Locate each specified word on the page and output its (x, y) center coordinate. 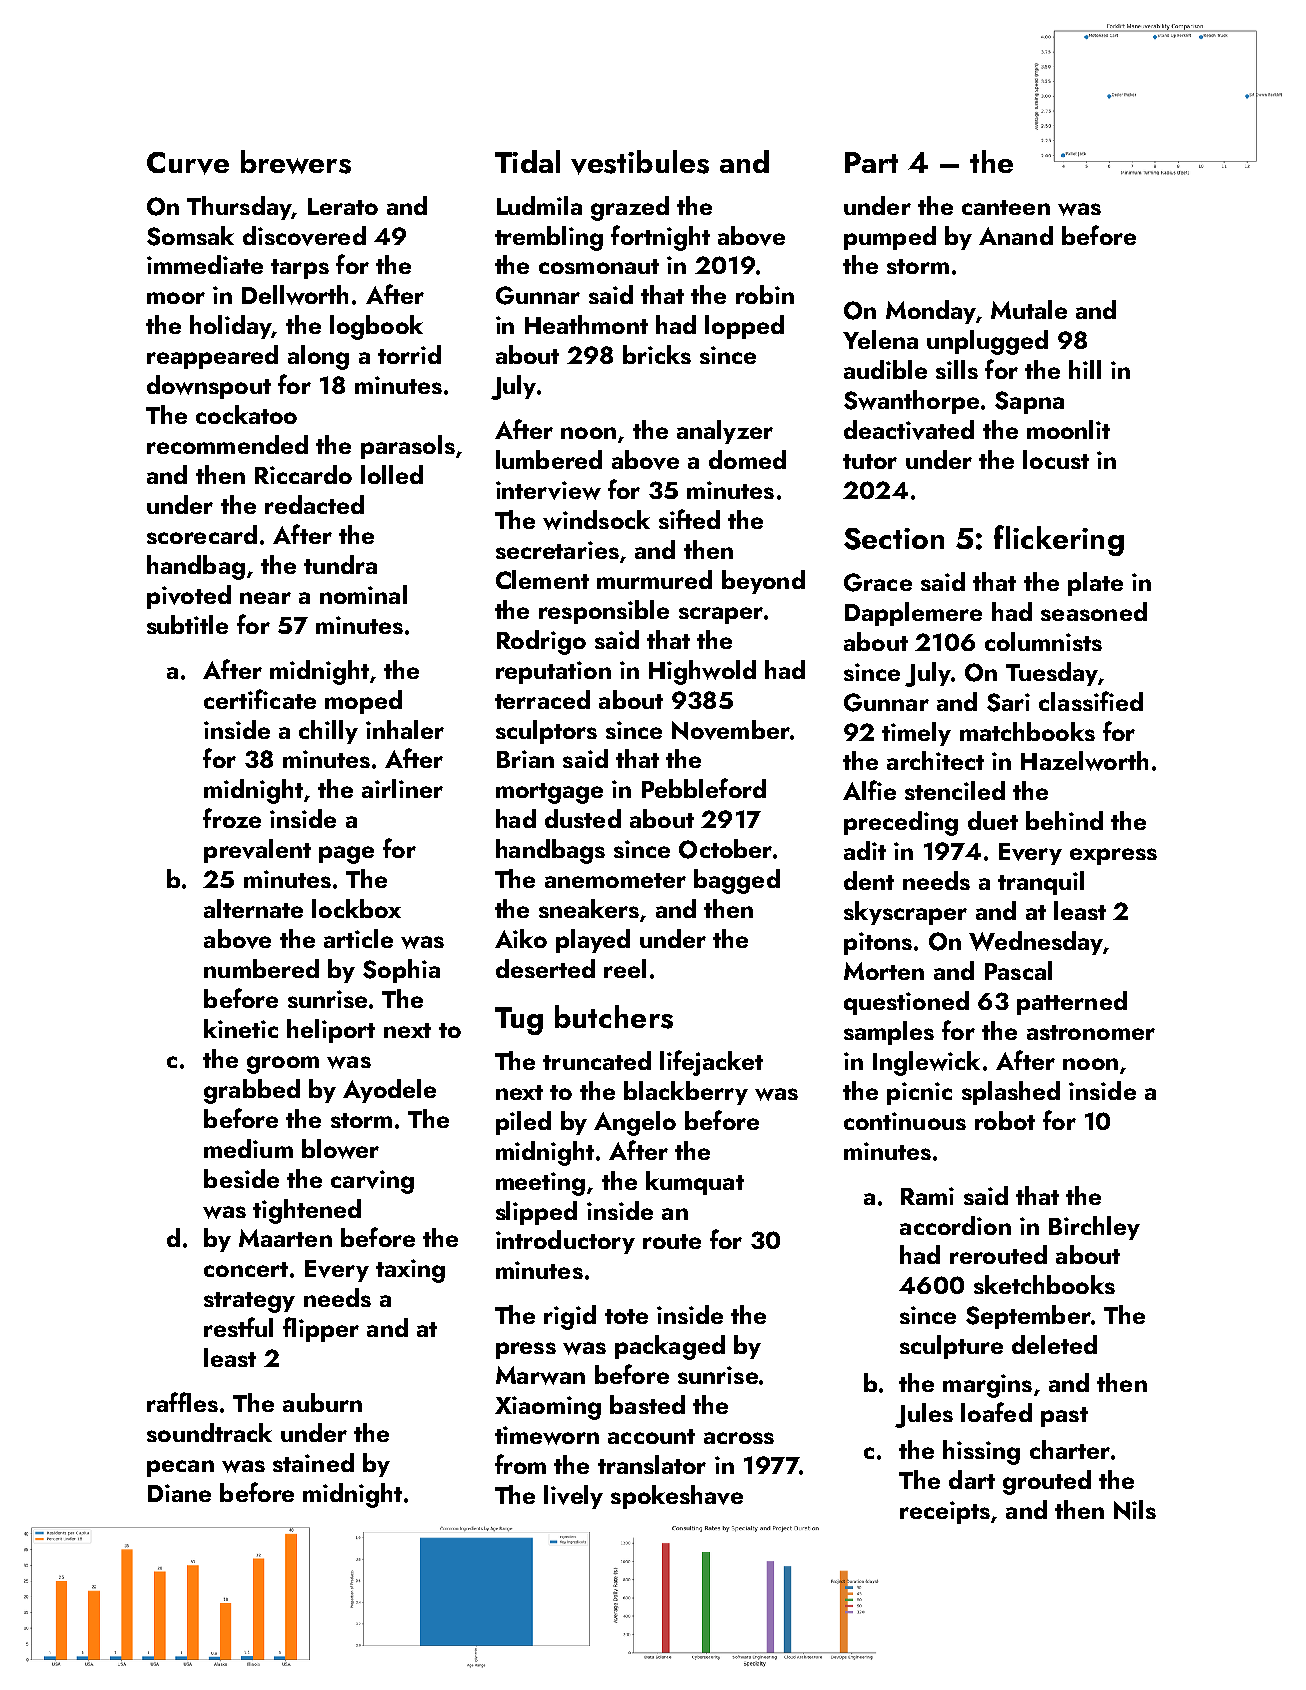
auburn (322, 1402)
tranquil (1041, 883)
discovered (304, 236)
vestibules (640, 162)
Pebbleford (704, 788)
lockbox (356, 908)
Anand (1016, 235)
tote (626, 1316)
